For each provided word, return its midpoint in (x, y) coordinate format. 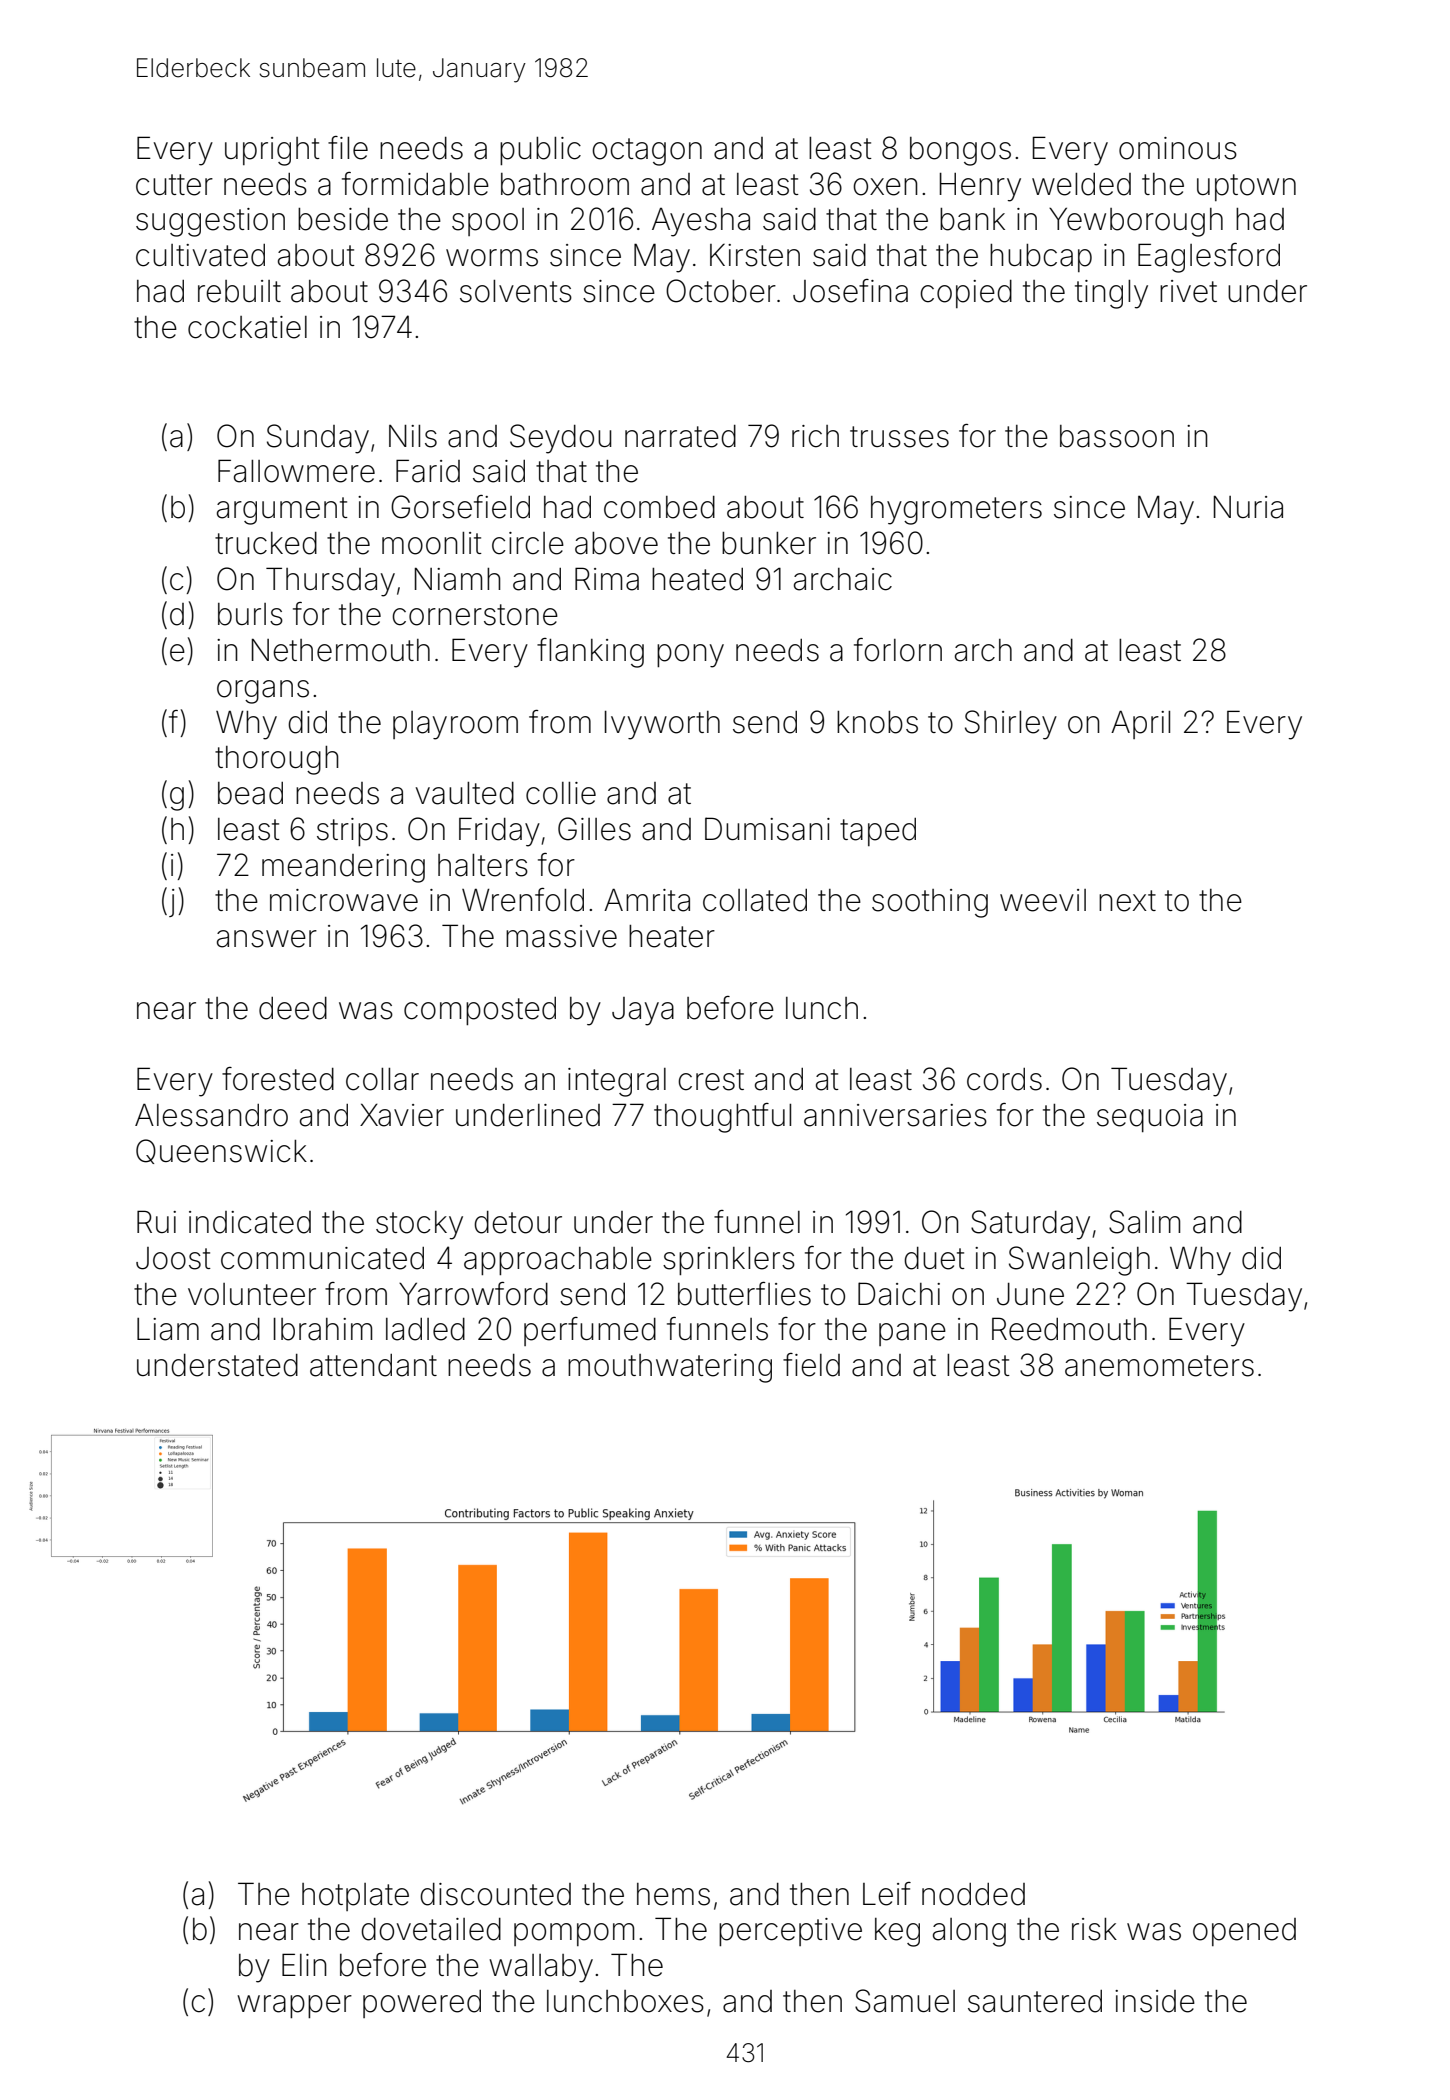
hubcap (1041, 258)
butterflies (744, 1294)
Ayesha (701, 222)
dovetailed (431, 1929)
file (348, 148)
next (1127, 901)
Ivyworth (662, 725)
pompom (574, 1934)
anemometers (1159, 1366)
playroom (455, 725)
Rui (156, 1221)
